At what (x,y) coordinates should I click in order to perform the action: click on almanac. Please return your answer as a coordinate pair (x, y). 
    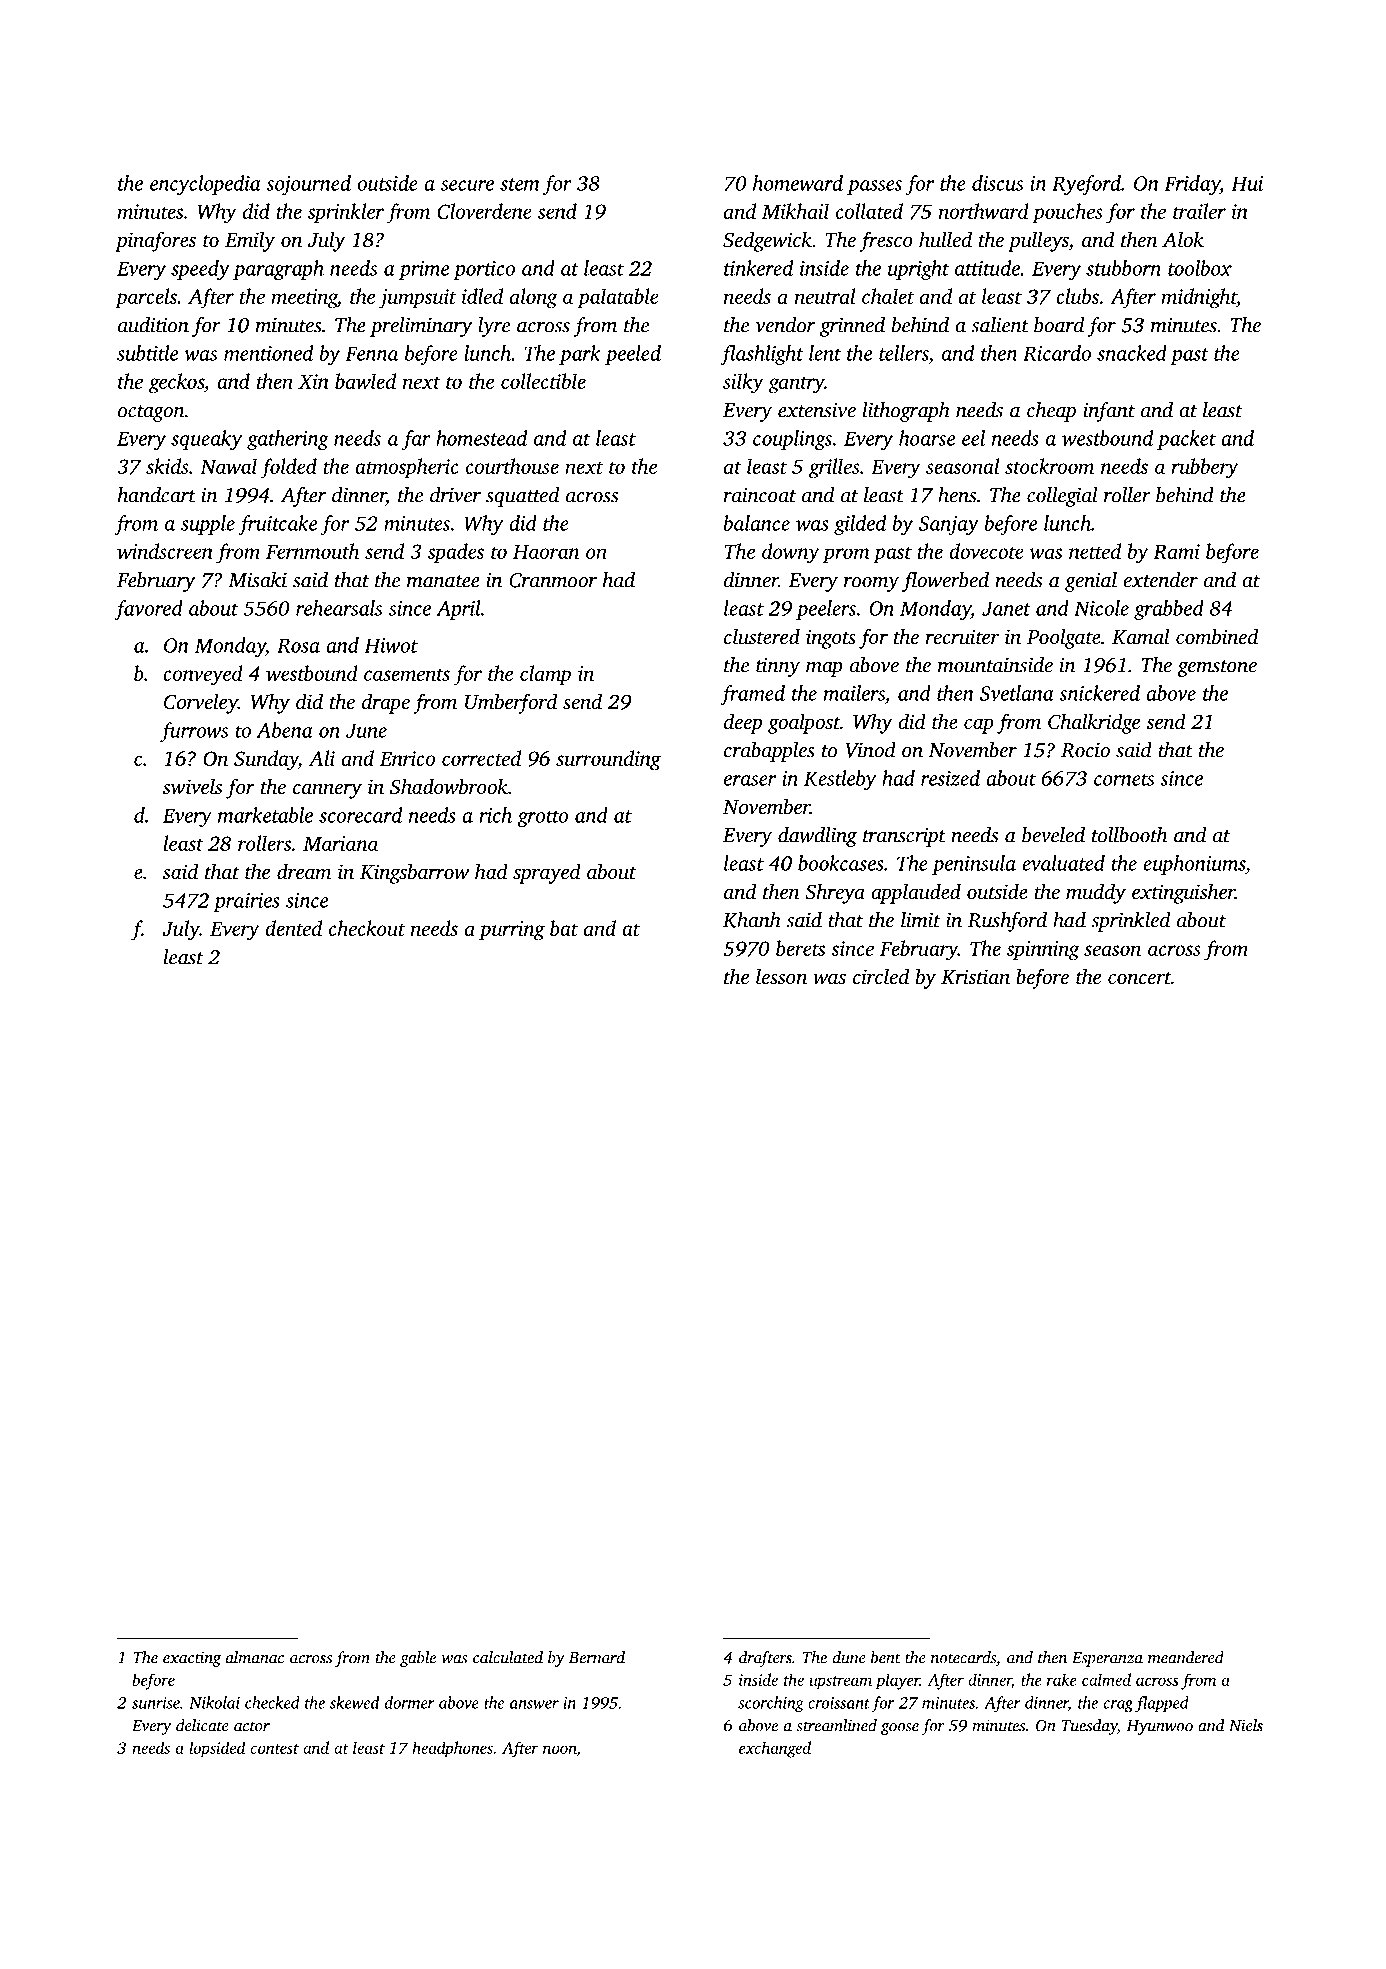
    Looking at the image, I should click on (255, 1657).
